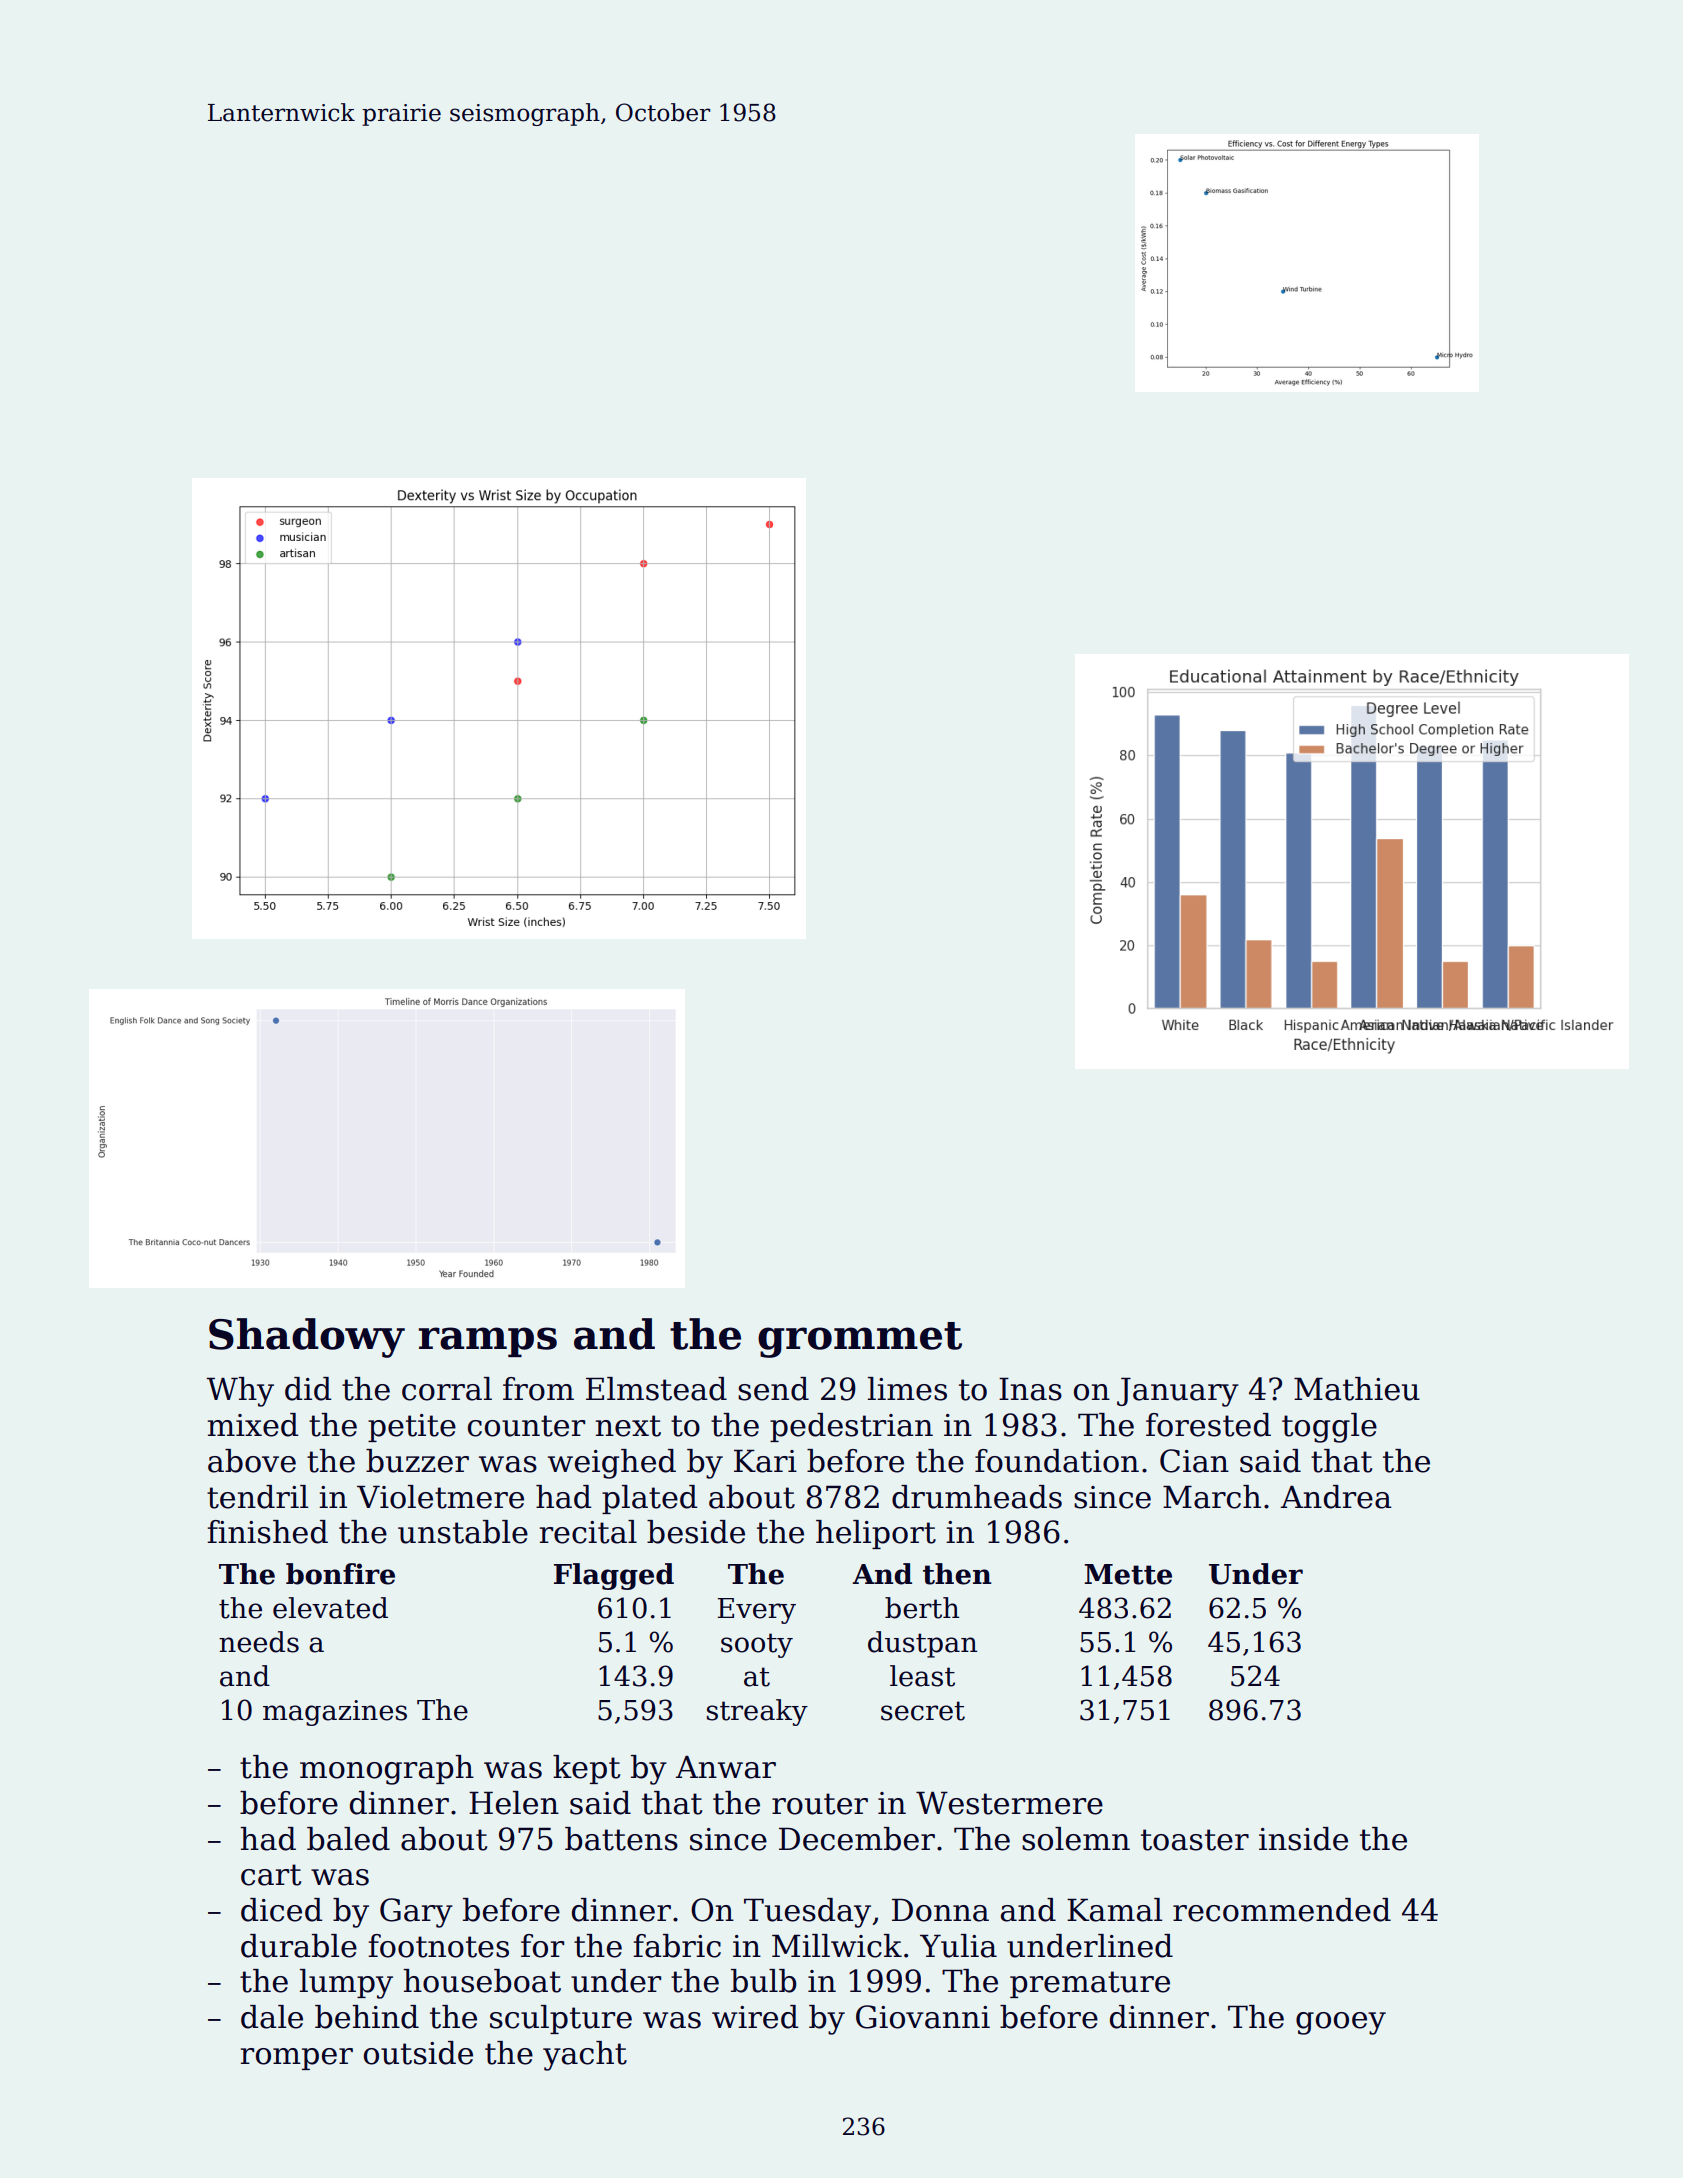 The width and height of the screenshot is (1683, 2178). What do you see at coordinates (335, 1713) in the screenshot?
I see `magazines` at bounding box center [335, 1713].
